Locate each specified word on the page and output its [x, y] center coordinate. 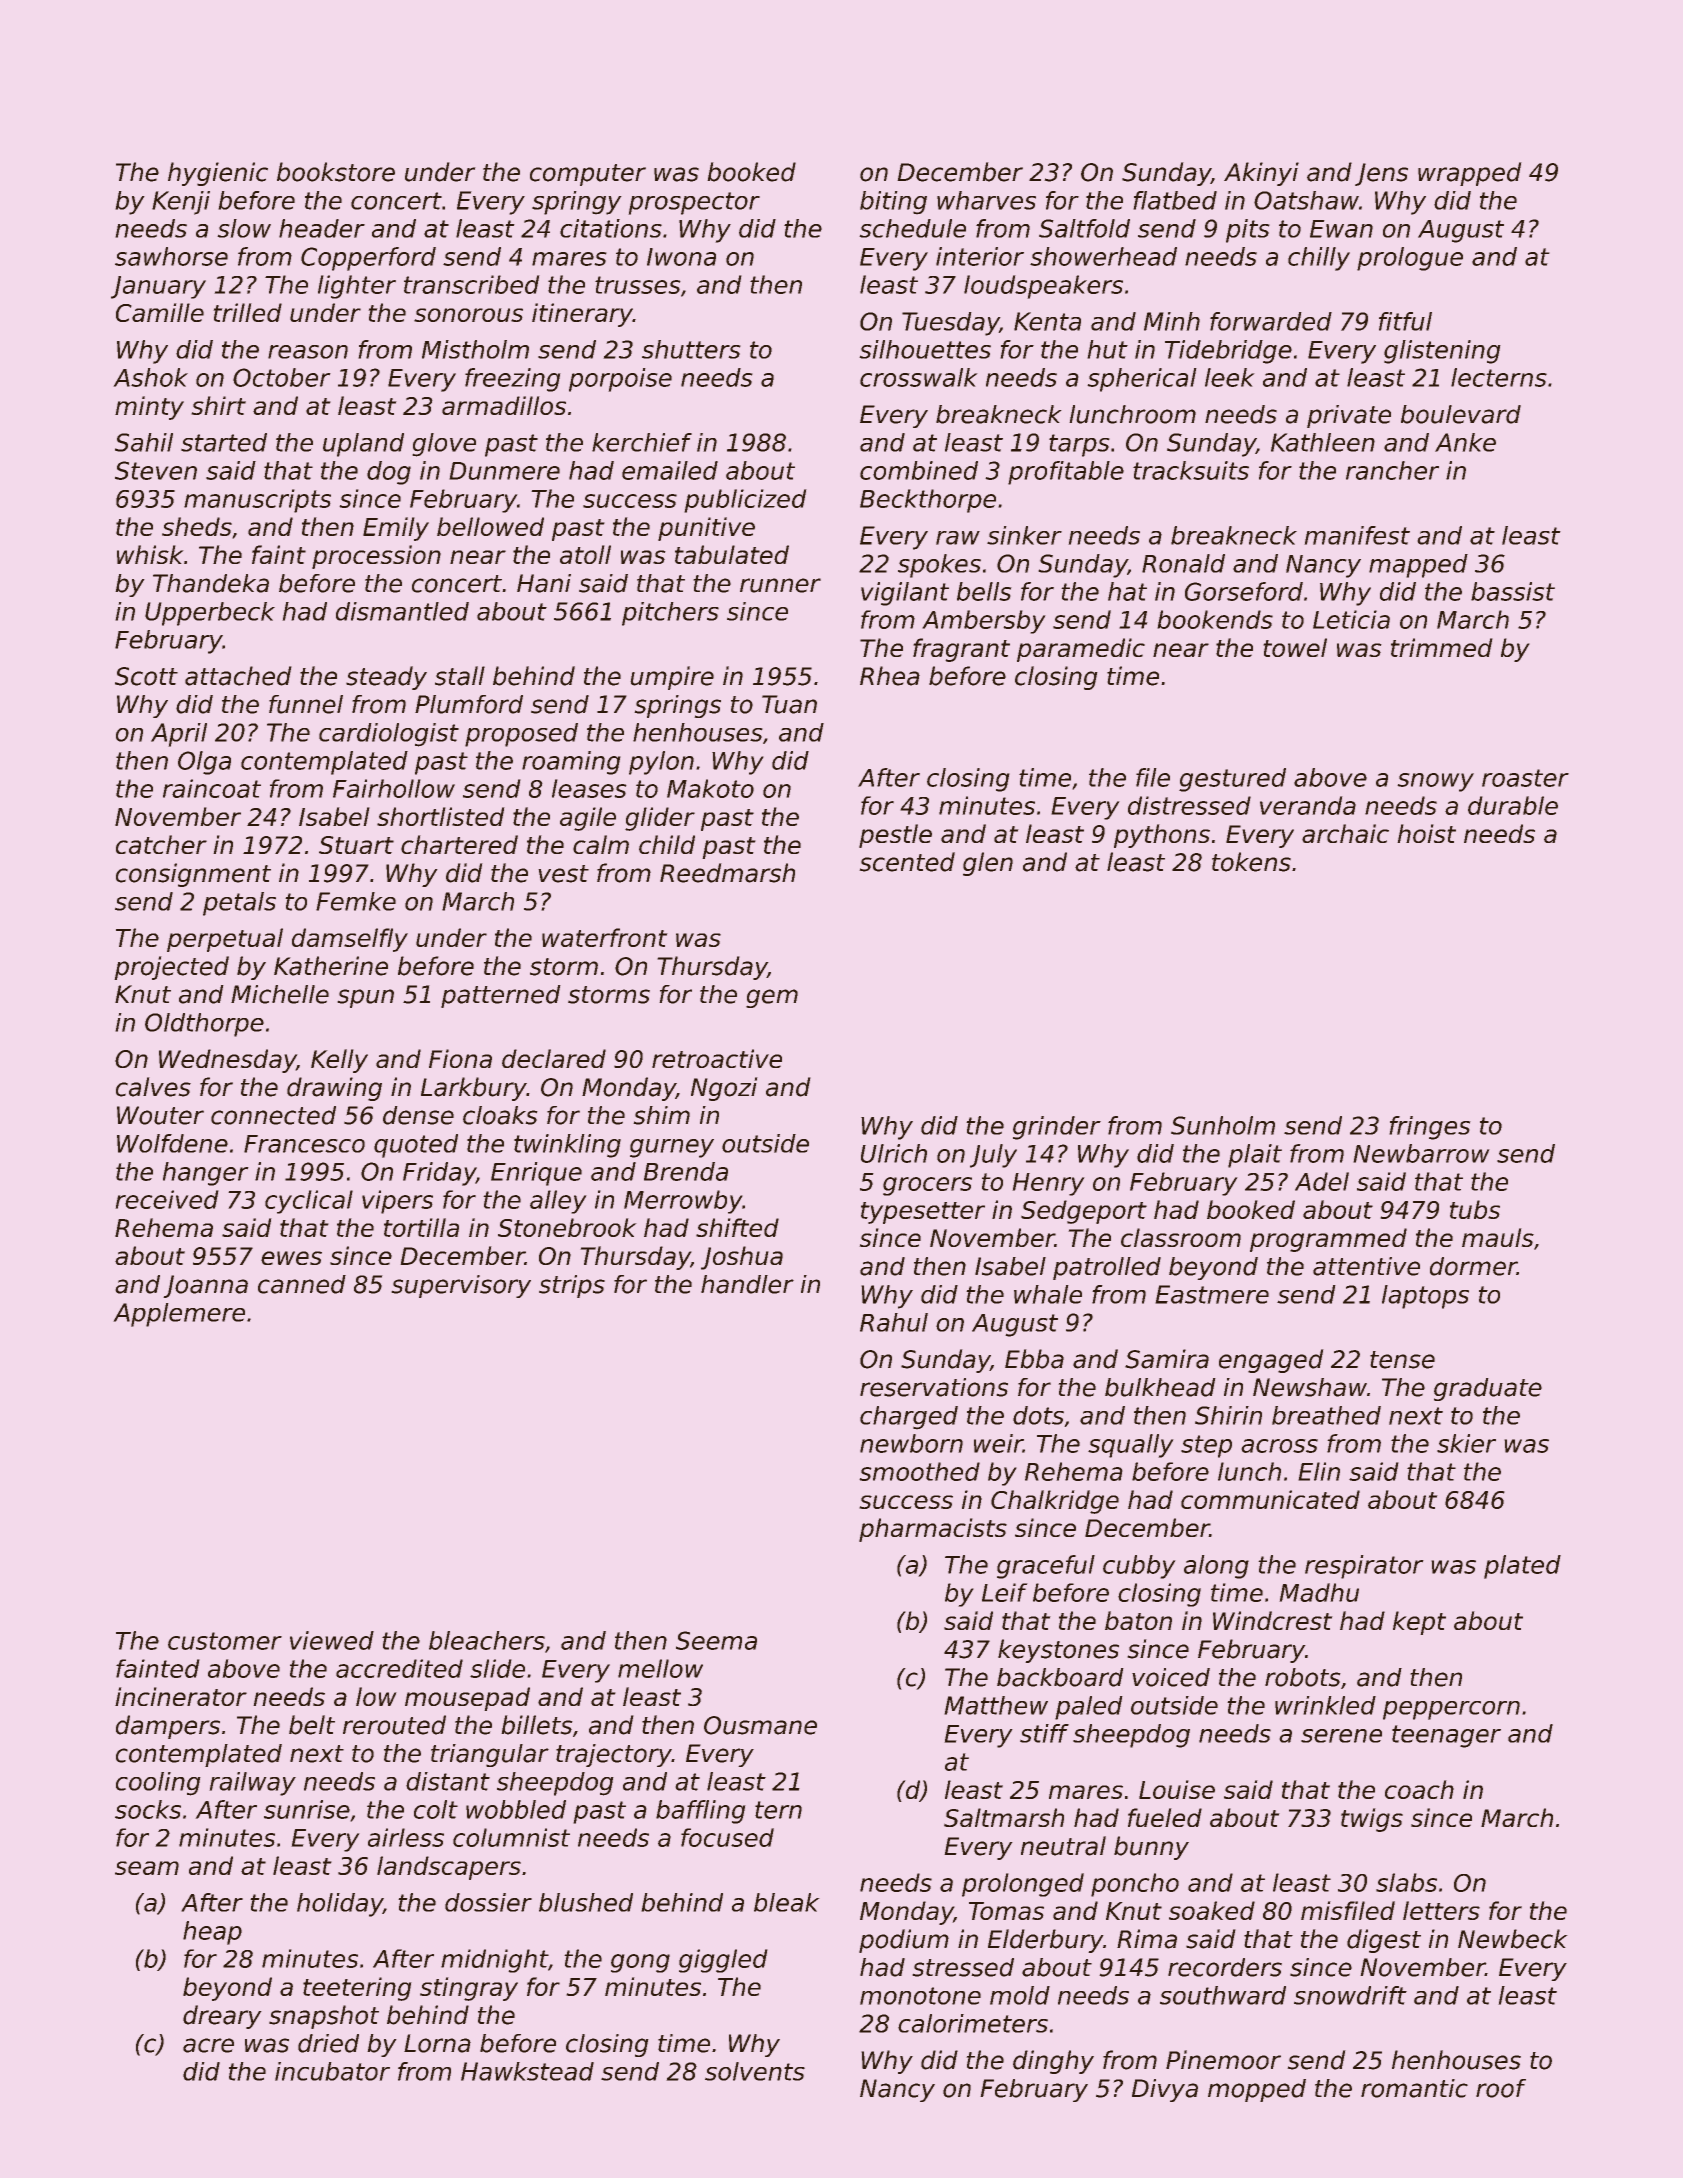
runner [780, 585]
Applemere [179, 1315]
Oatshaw [1306, 200]
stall [460, 676]
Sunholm [1223, 1125]
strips [572, 1286]
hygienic [218, 174]
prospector [694, 203]
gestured [1232, 780]
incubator [332, 2071]
